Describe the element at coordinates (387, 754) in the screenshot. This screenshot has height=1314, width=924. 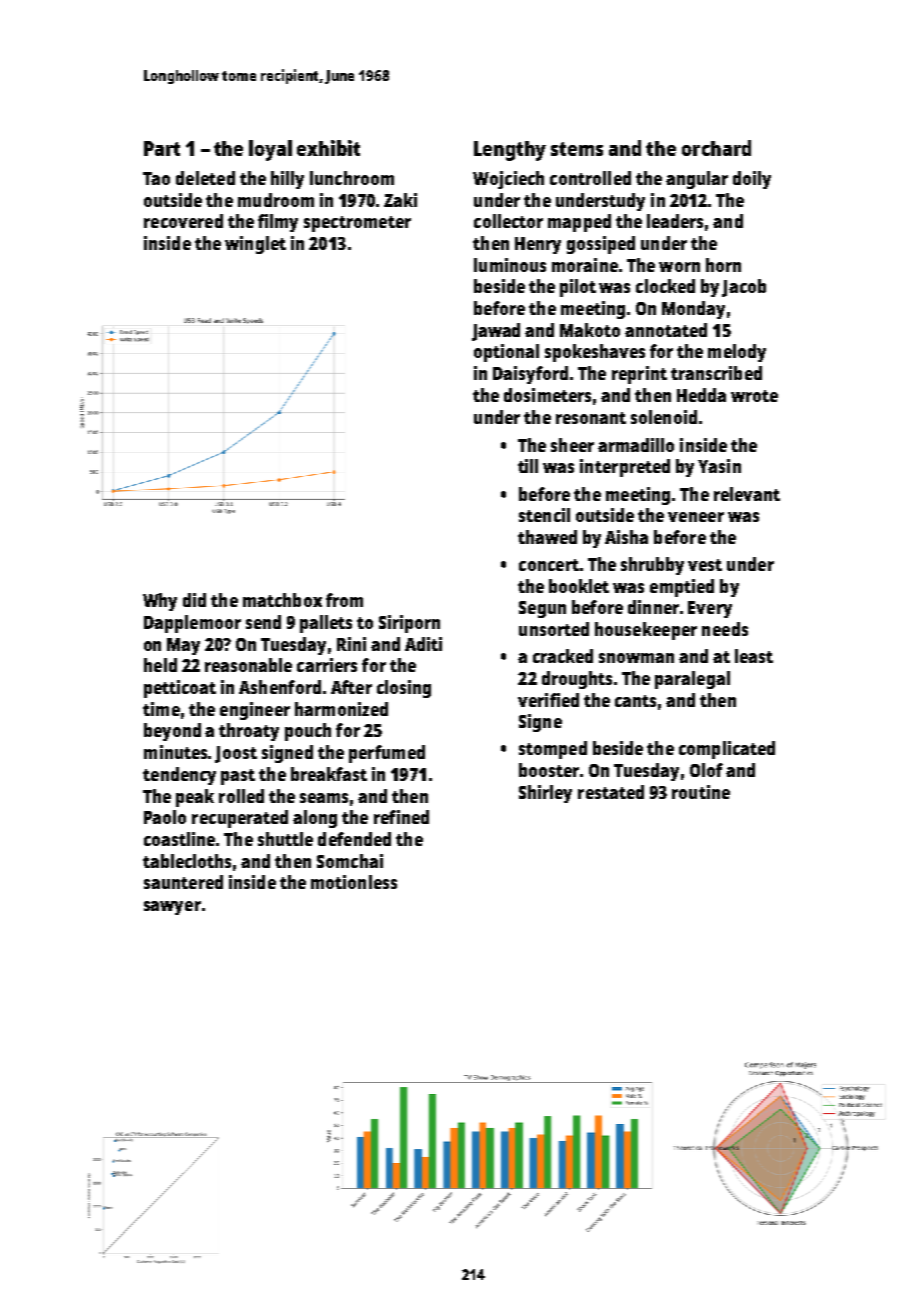
I see `perfumed` at that location.
